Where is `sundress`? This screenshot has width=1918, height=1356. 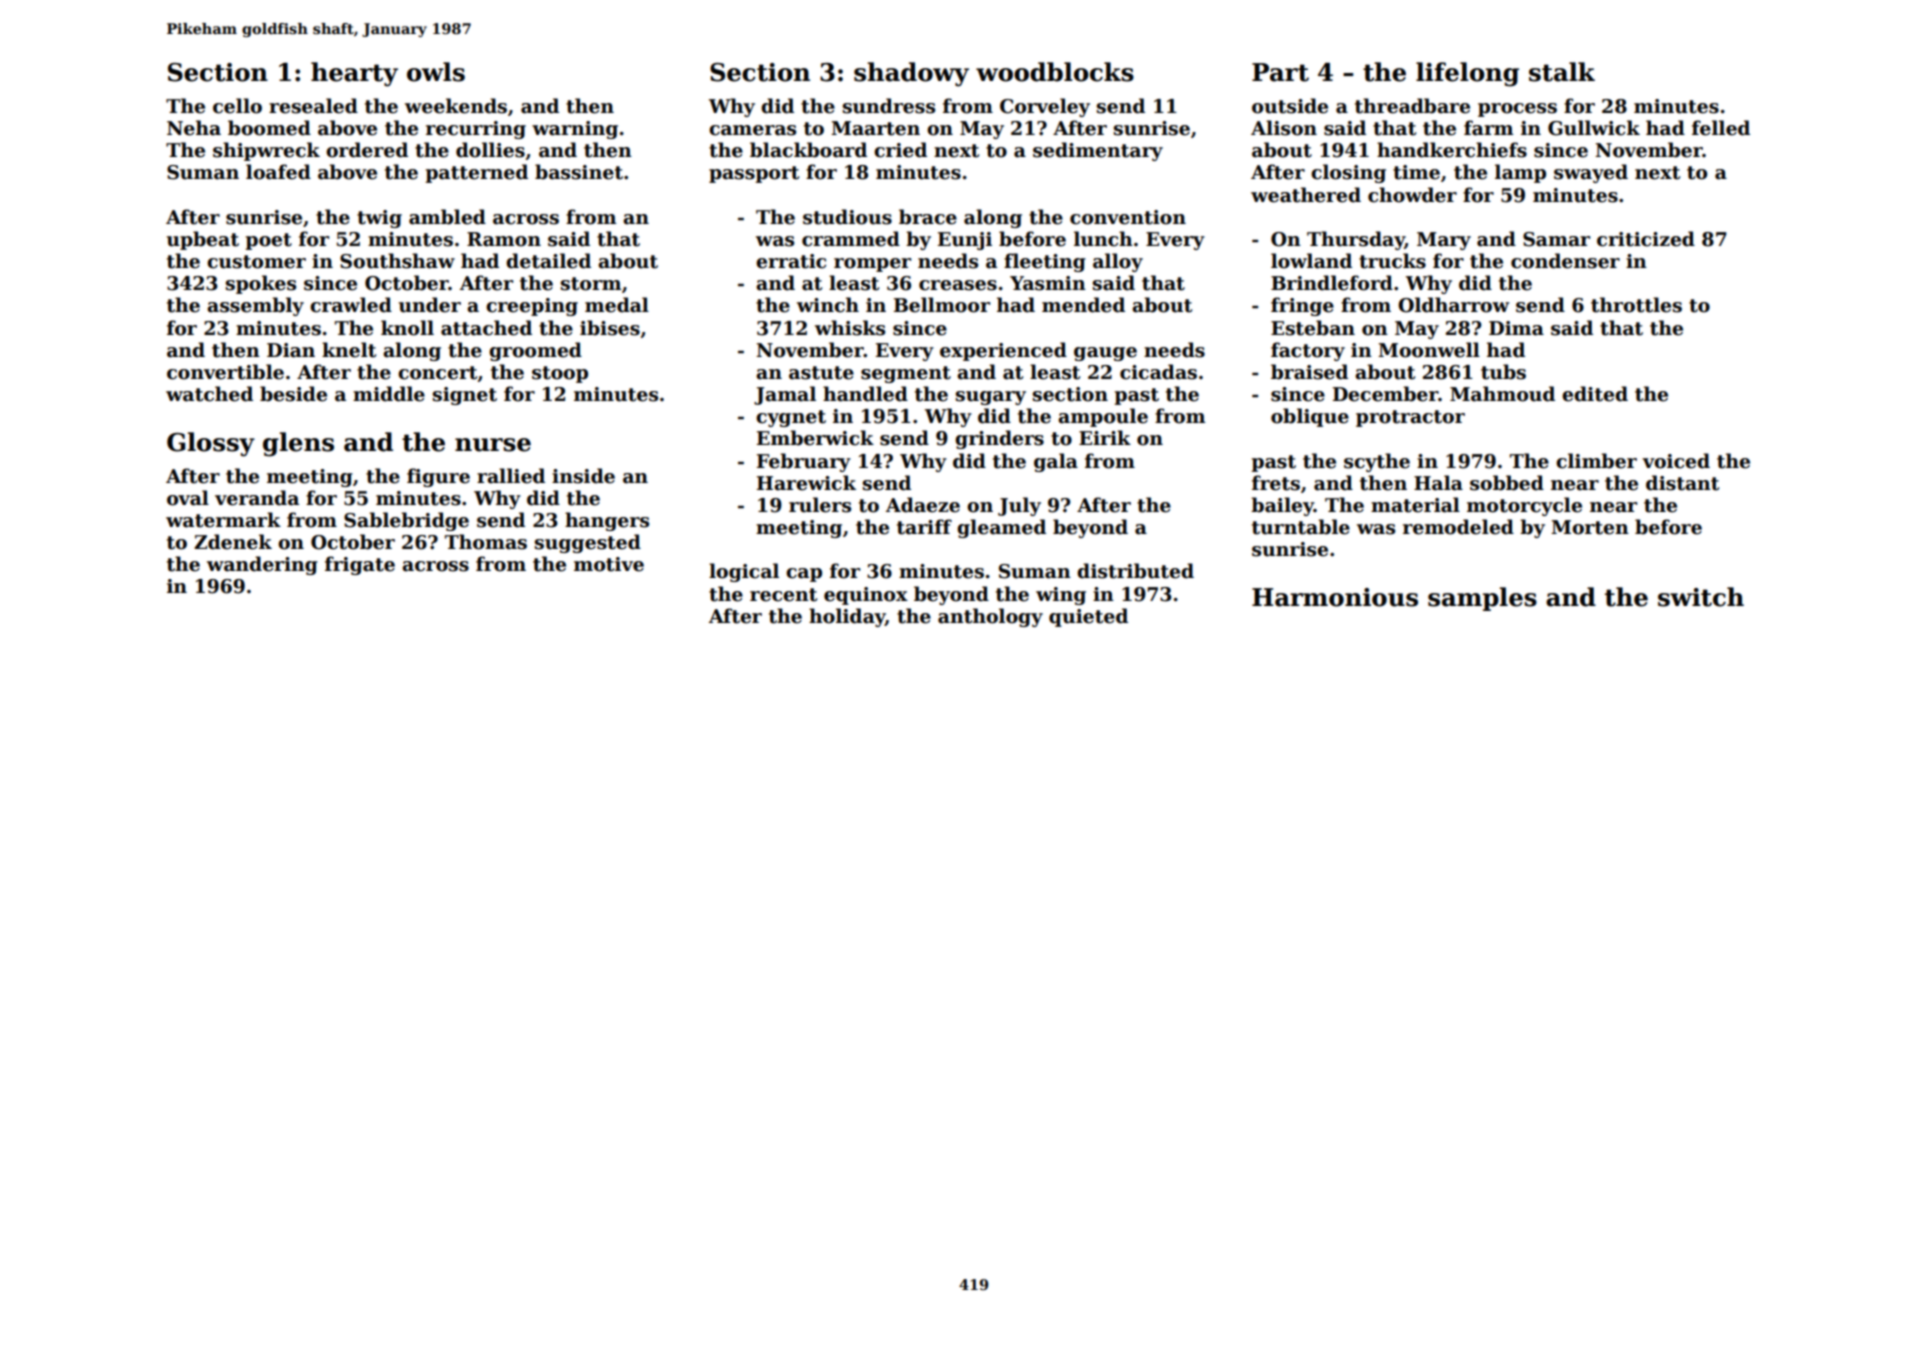
sundress is located at coordinates (889, 106).
